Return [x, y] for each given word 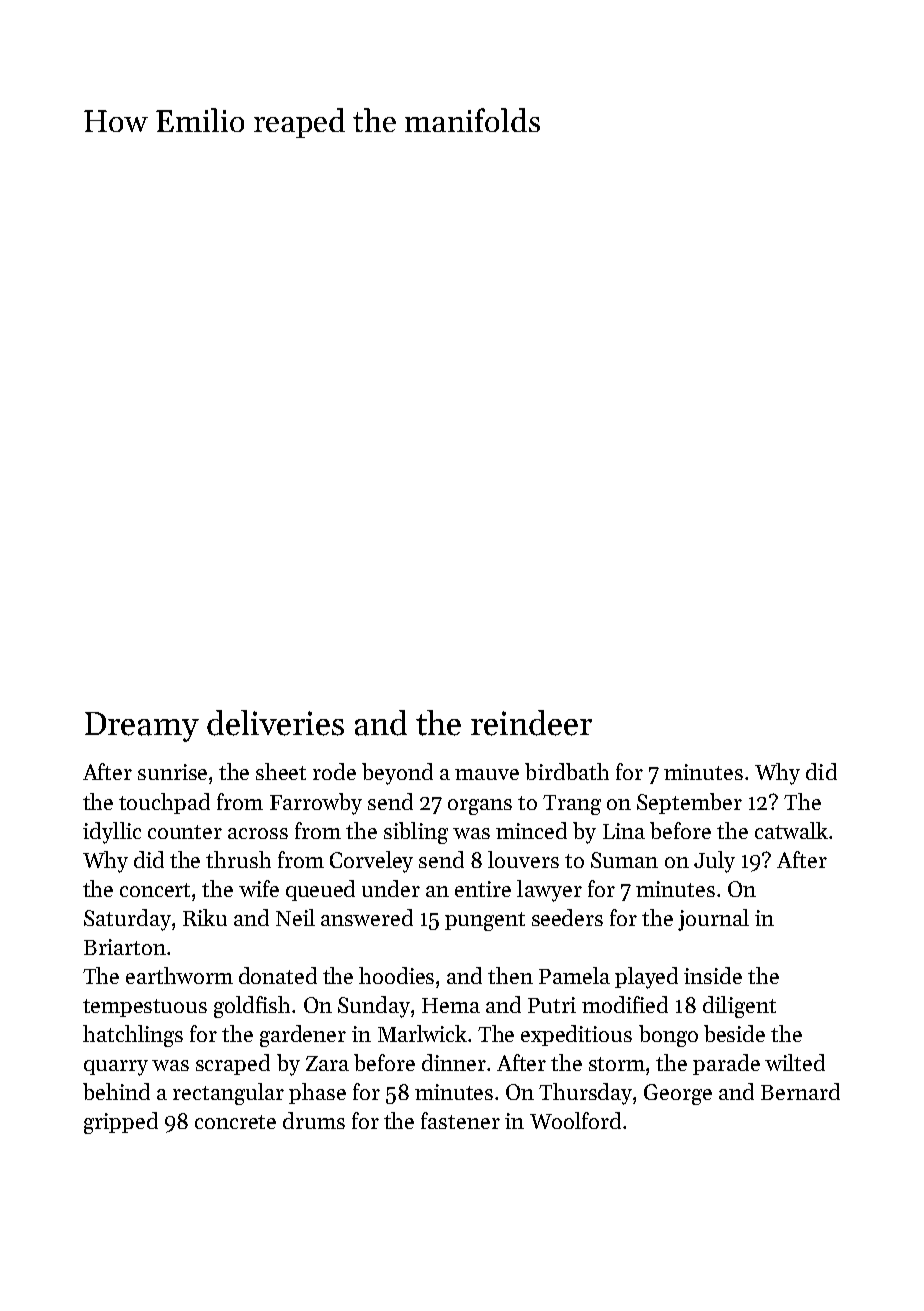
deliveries [275, 723]
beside [734, 1033]
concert [156, 890]
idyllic [112, 833]
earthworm [179, 975]
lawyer [549, 891]
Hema [451, 1005]
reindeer [531, 723]
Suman [624, 860]
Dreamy [142, 727]
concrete [235, 1122]
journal [713, 920]
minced [531, 830]
